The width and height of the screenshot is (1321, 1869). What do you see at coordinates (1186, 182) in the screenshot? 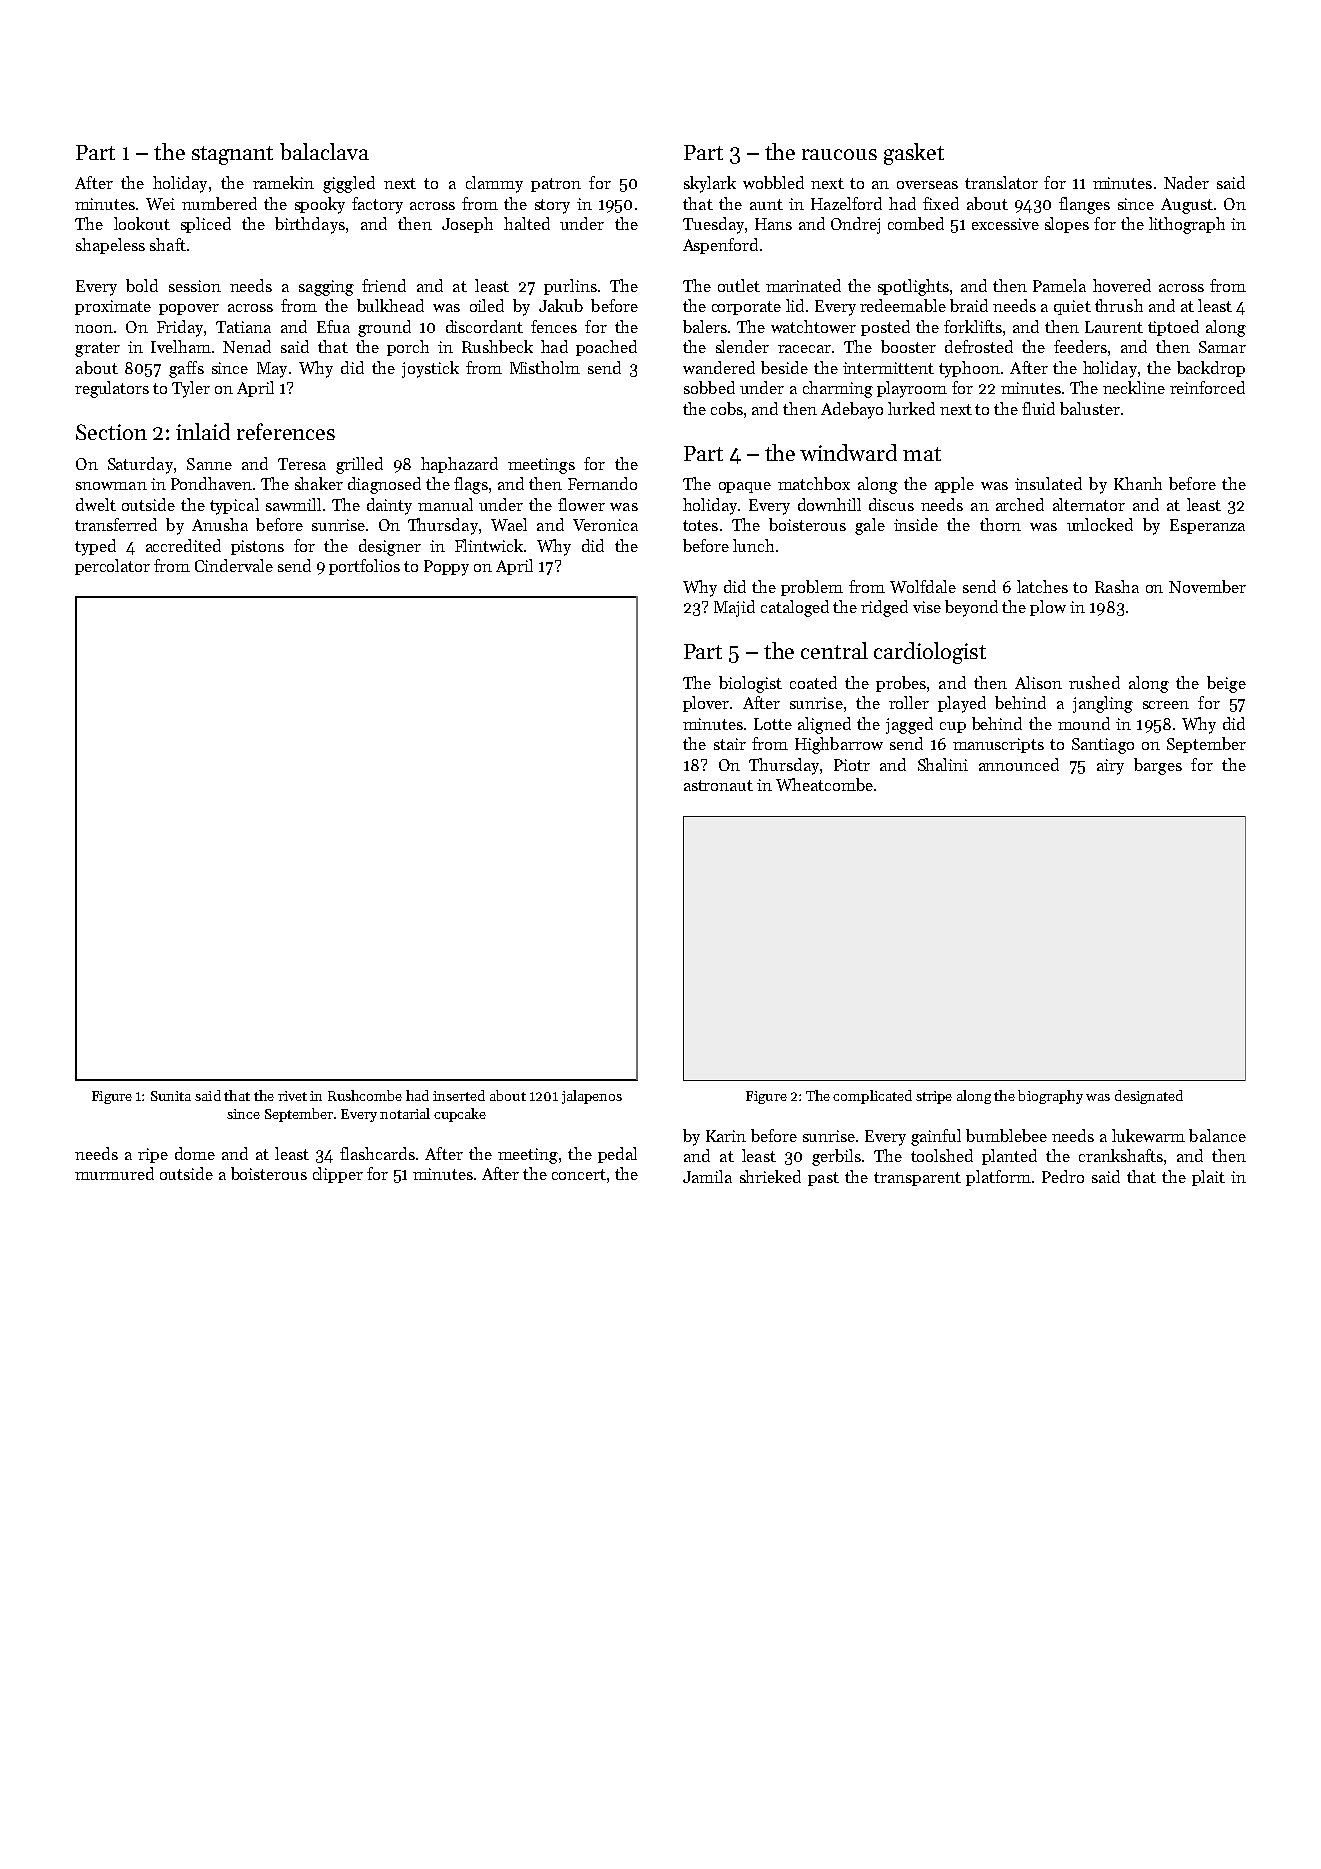
I see `Nader` at bounding box center [1186, 182].
